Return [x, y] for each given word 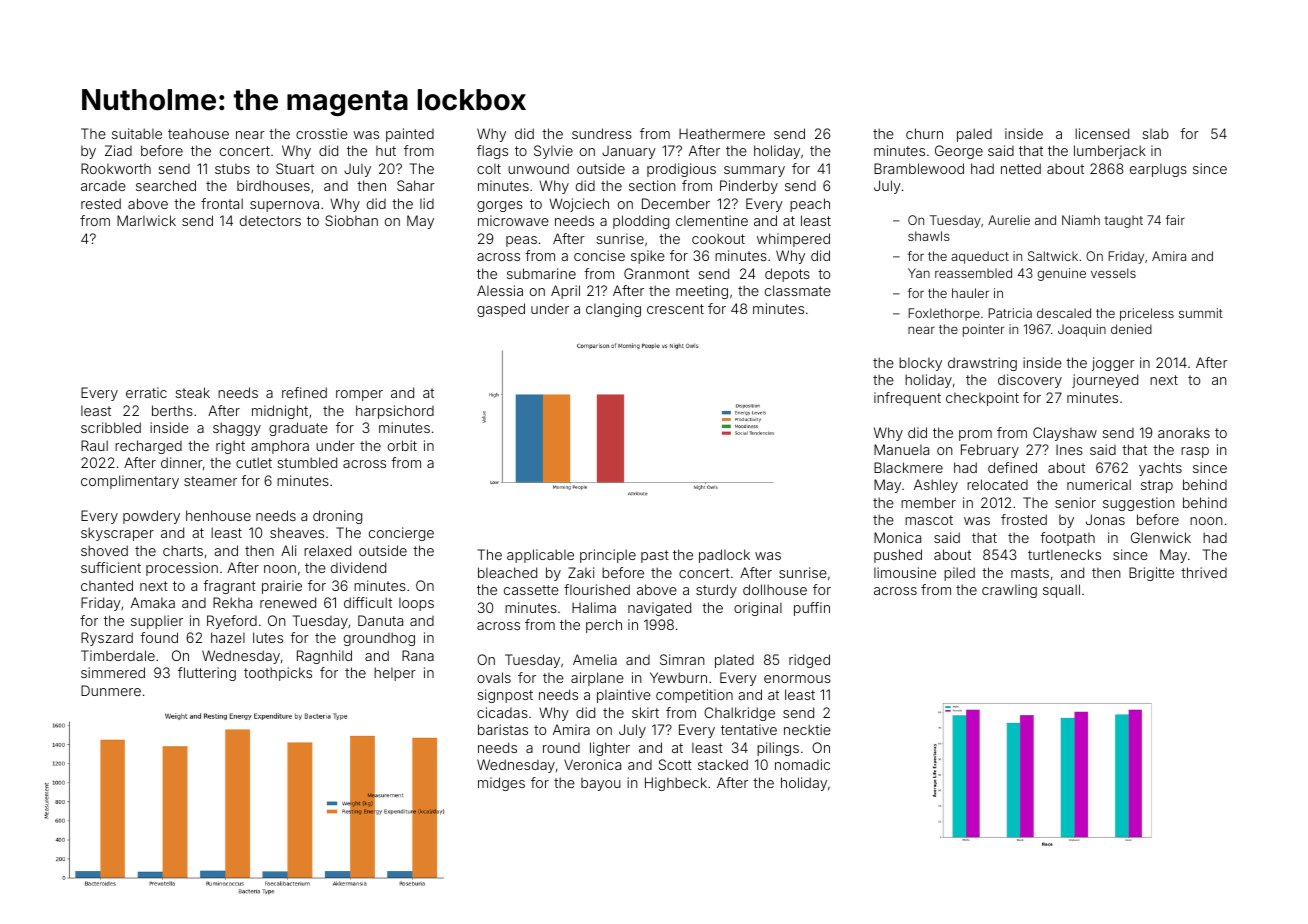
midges [501, 784]
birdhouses [273, 185]
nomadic [802, 764]
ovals [494, 677]
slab [1155, 133]
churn [924, 133]
